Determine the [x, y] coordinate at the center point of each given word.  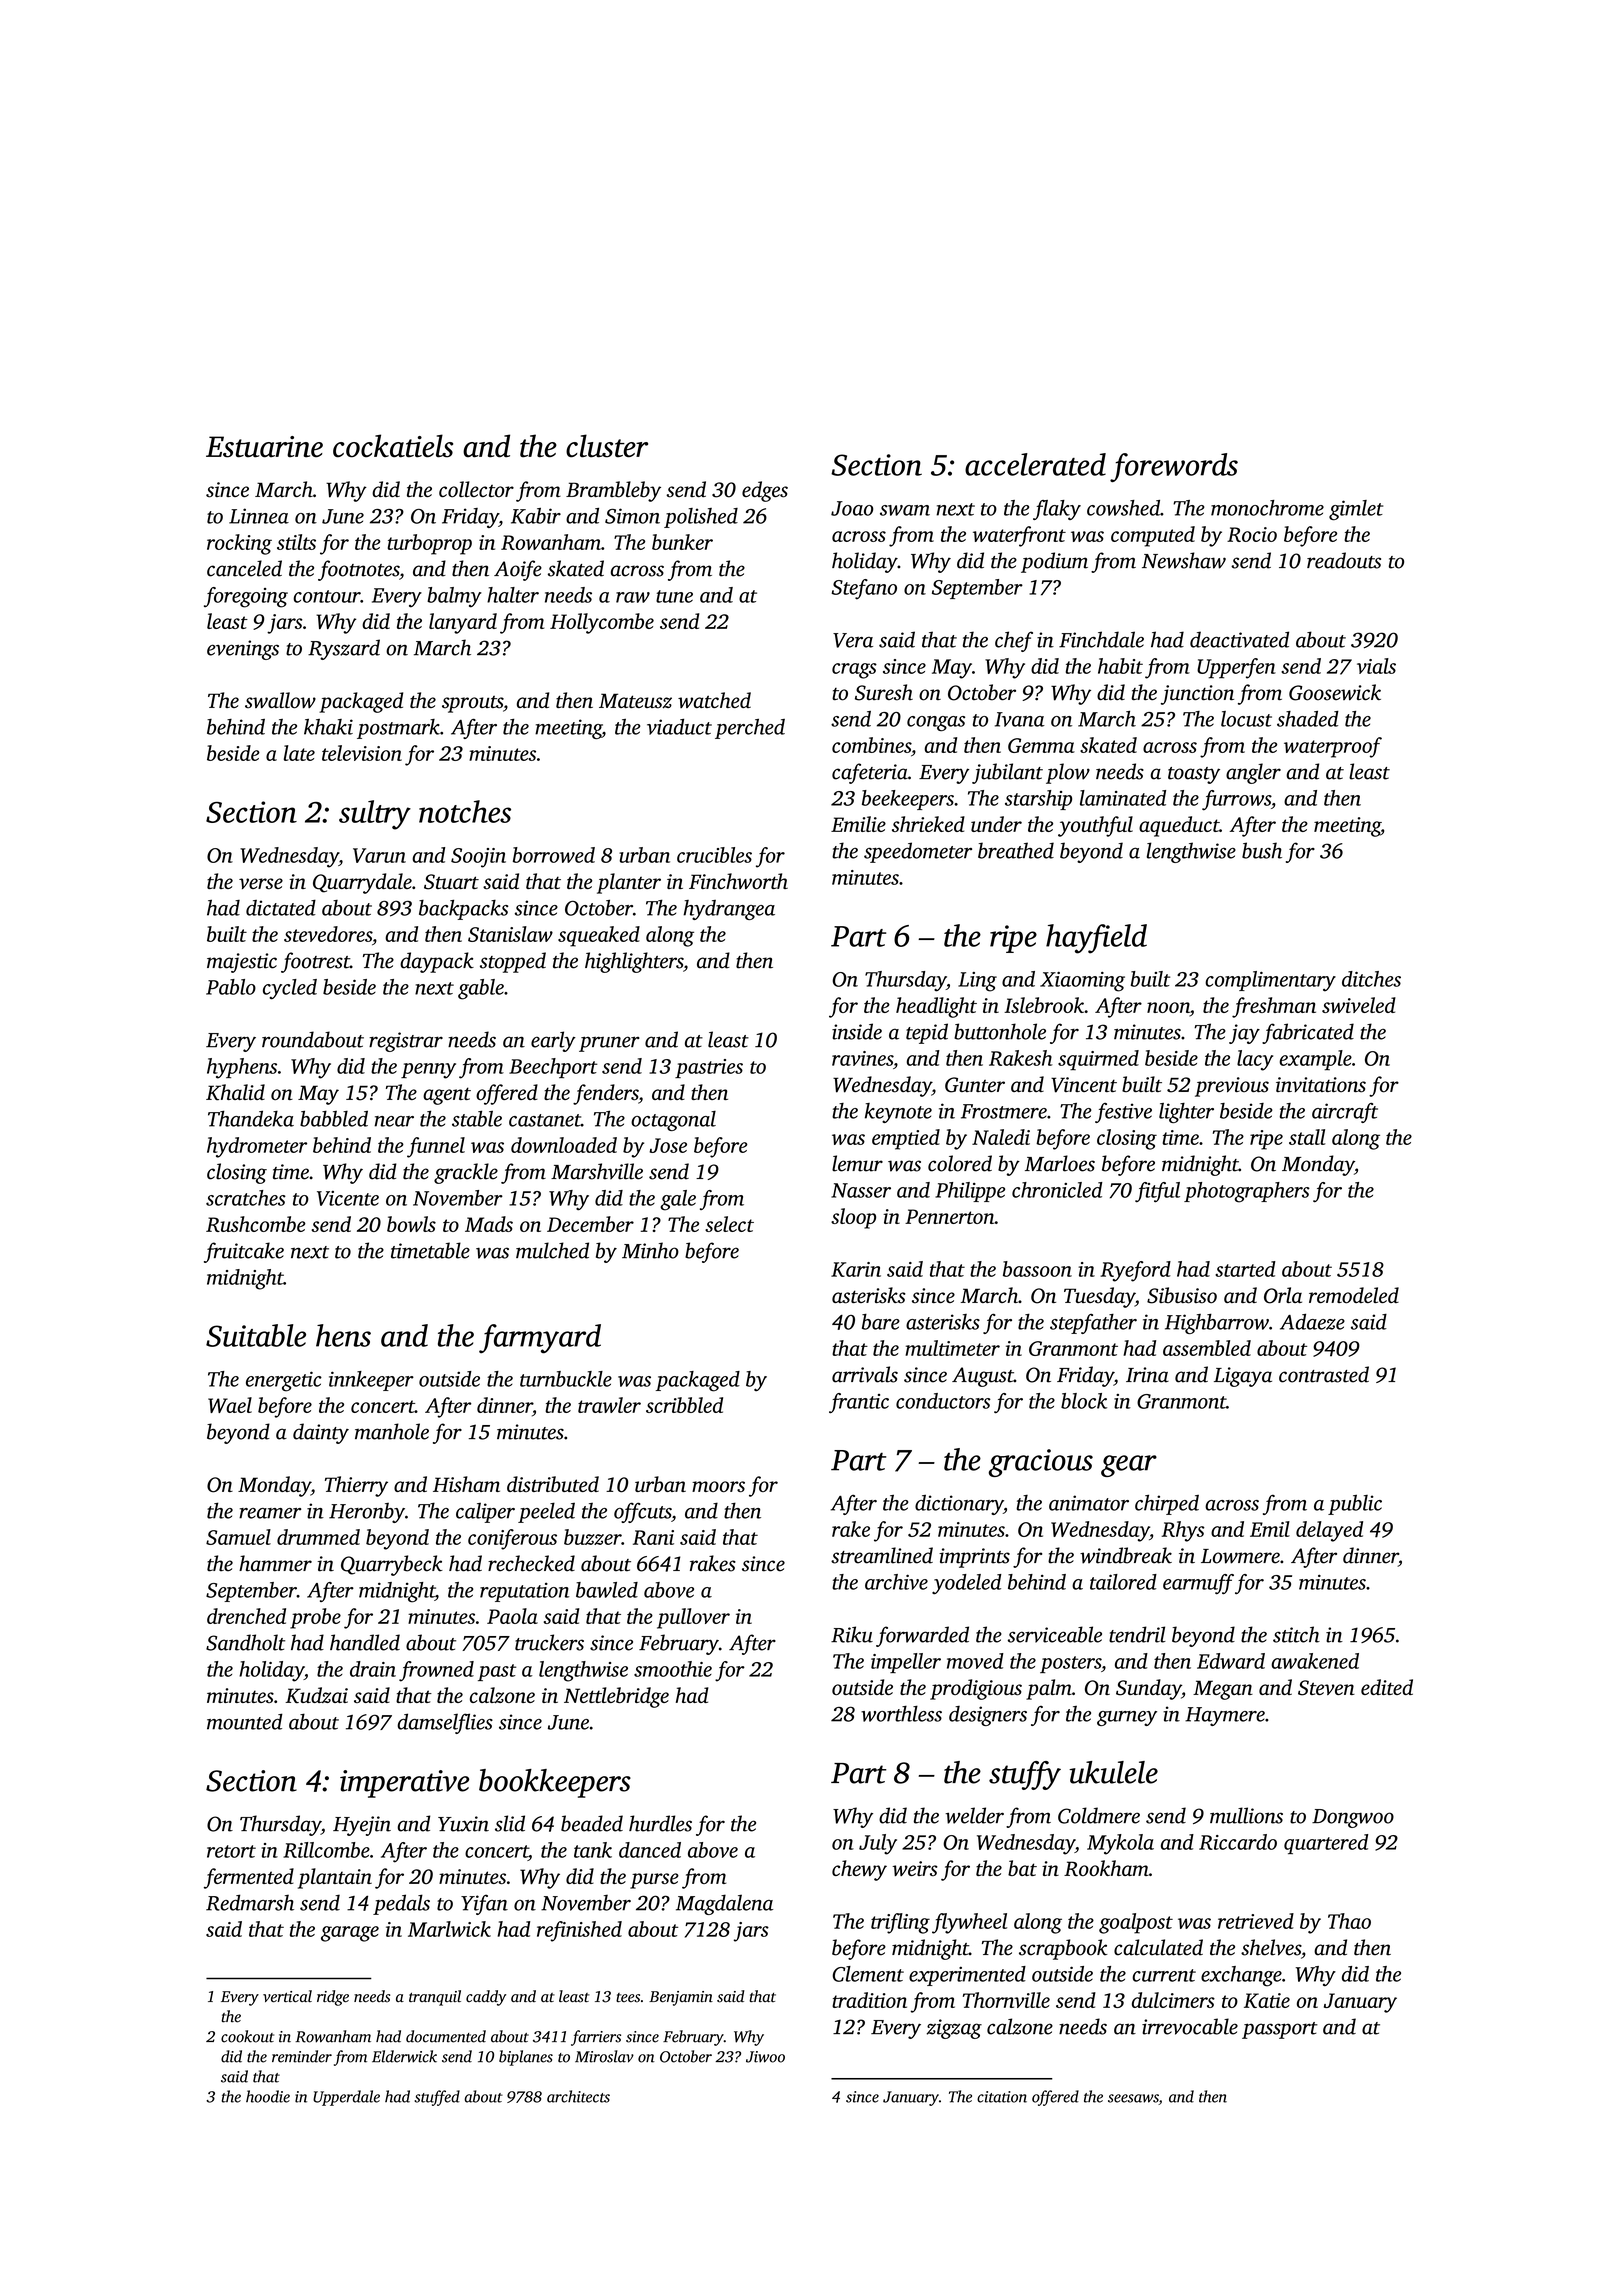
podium [1054, 562]
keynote [898, 1113]
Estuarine [264, 447]
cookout [247, 2036]
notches [465, 811]
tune [674, 596]
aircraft [1345, 1113]
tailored [1123, 1582]
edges [765, 491]
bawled [607, 1590]
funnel [436, 1147]
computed [1153, 536]
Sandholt [245, 1642]
